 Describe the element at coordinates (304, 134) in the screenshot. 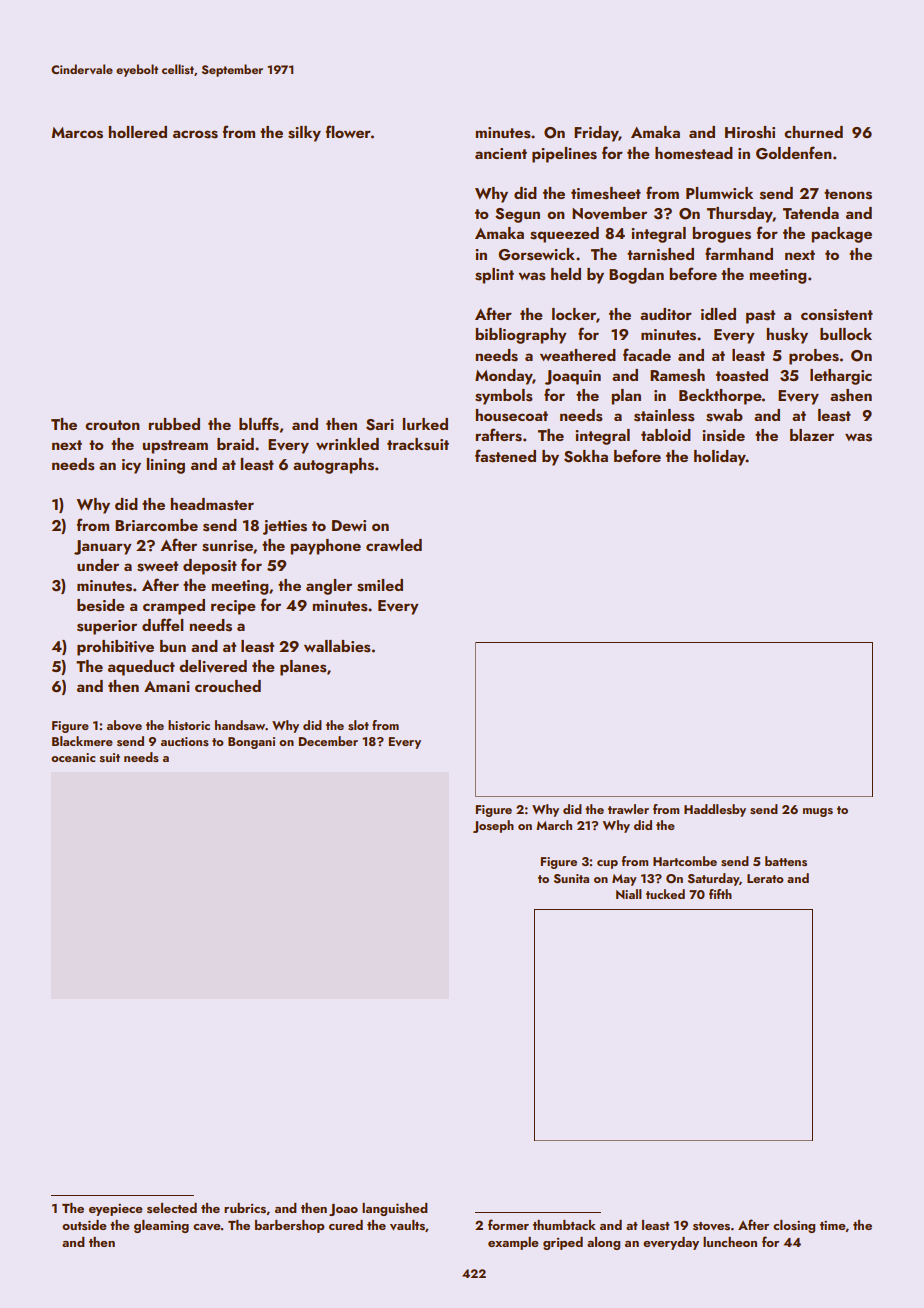

I see `silky` at that location.
